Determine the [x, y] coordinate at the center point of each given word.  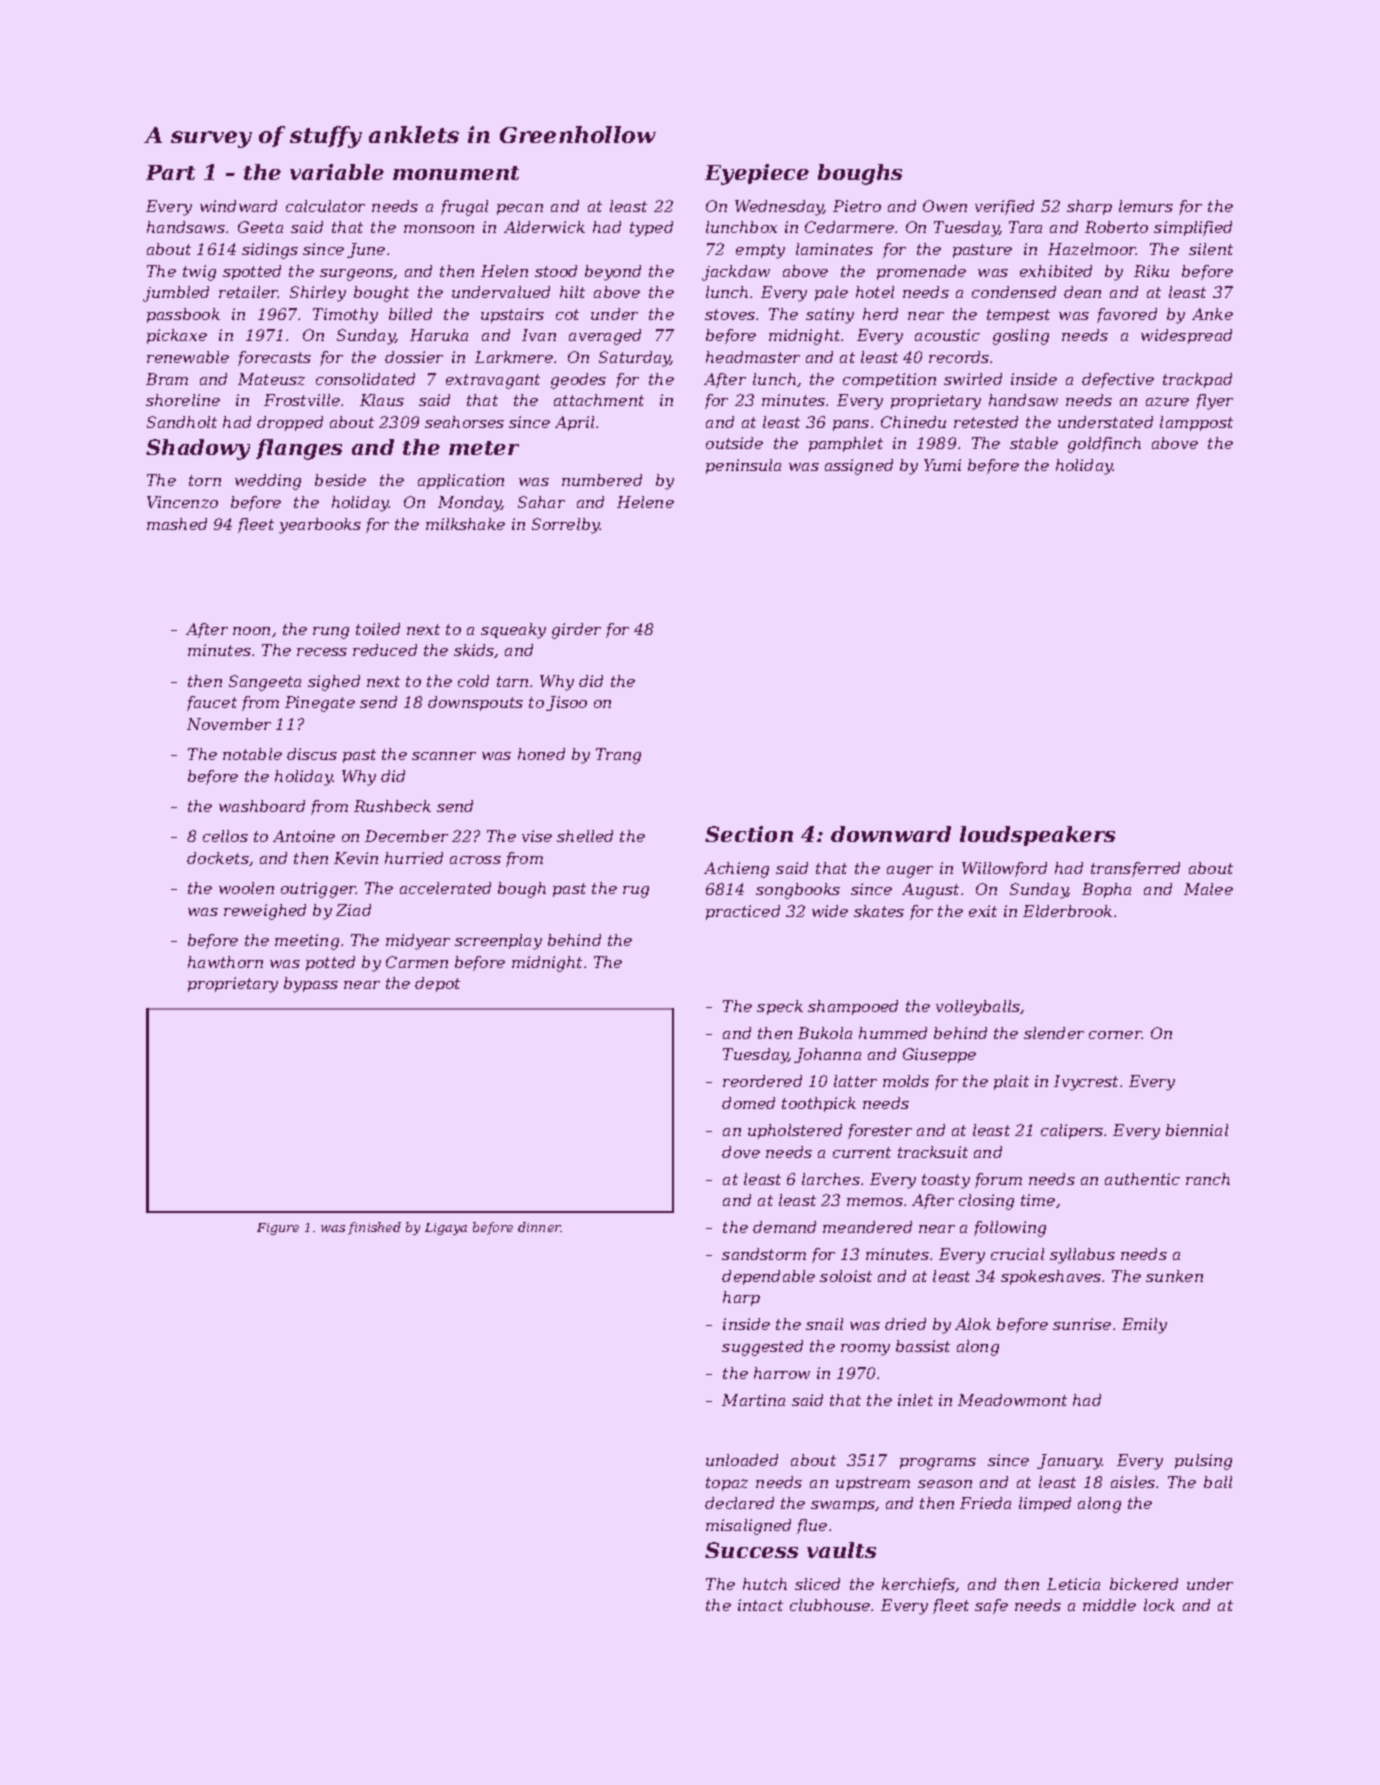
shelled [585, 836]
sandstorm [764, 1254]
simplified [1193, 228]
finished [374, 1228]
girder [576, 631]
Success [751, 1550]
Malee [1208, 889]
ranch [1208, 1179]
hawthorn [225, 962]
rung [331, 633]
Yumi [942, 465]
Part [170, 172]
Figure [278, 1229]
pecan [520, 209]
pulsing [1203, 1462]
